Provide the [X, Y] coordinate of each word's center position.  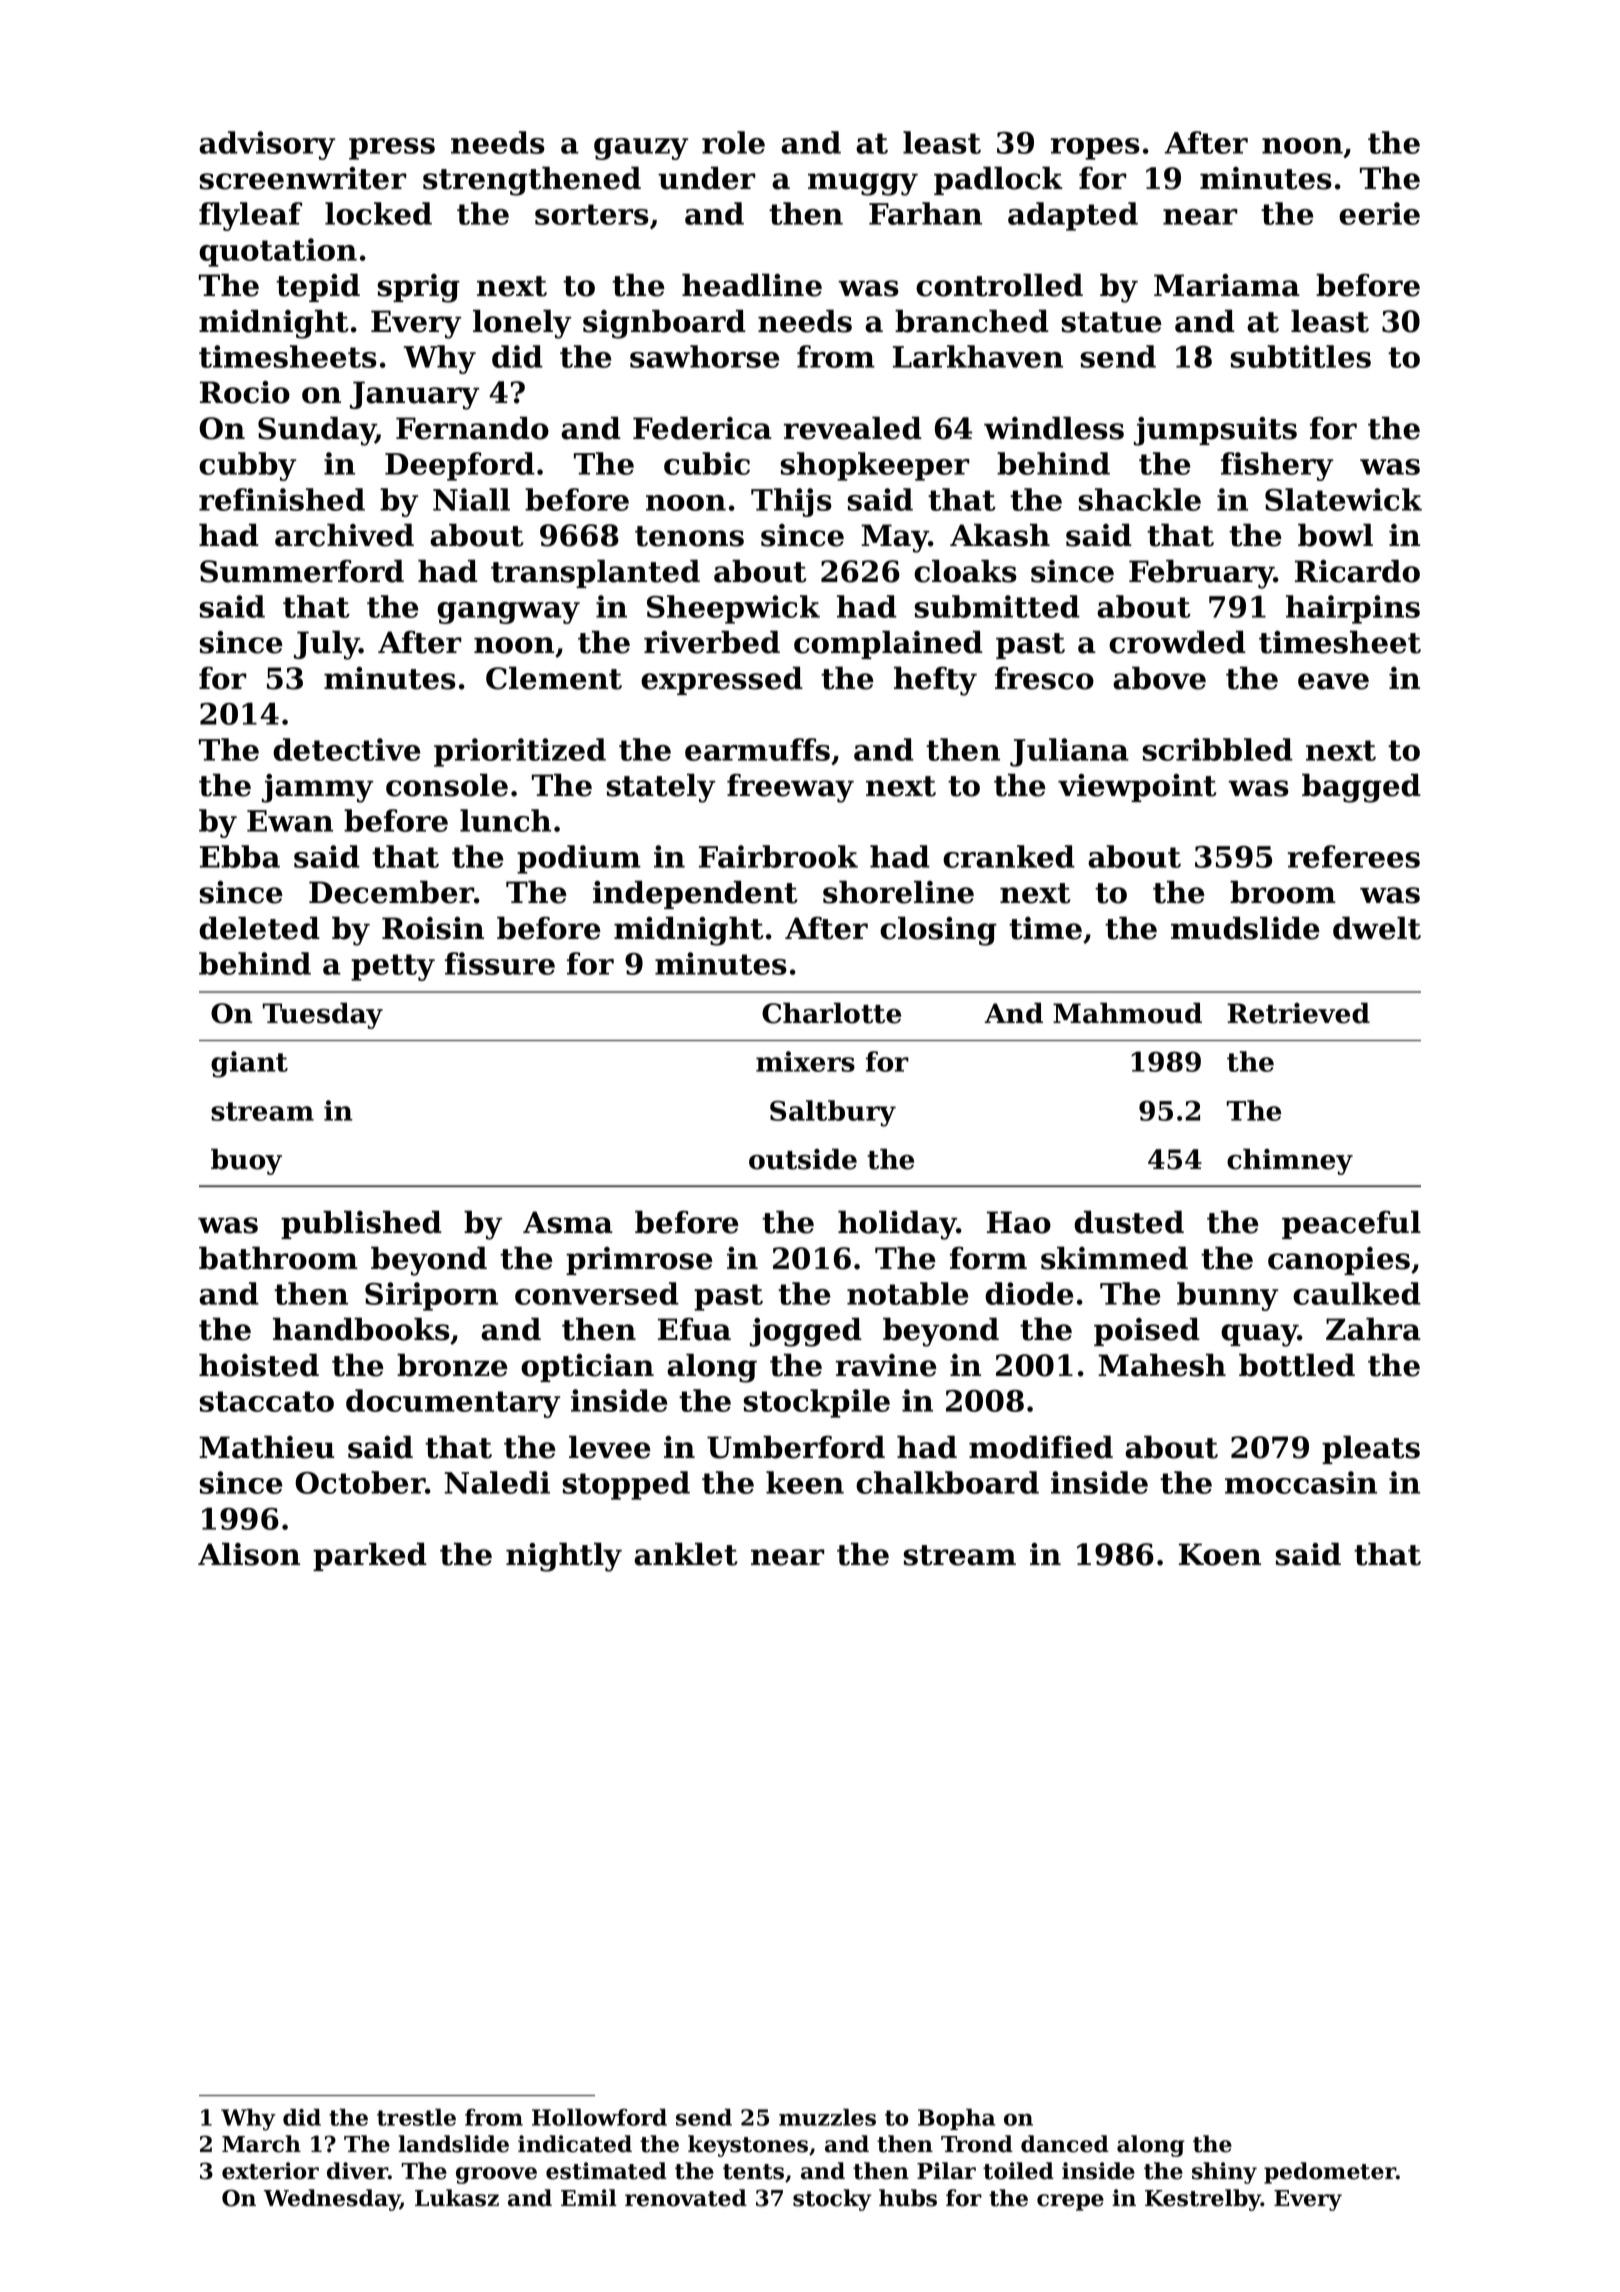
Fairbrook [778, 856]
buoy [246, 1161]
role [733, 142]
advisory [267, 145]
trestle [416, 2117]
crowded [1177, 642]
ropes [1095, 149]
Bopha [956, 2119]
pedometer [1330, 2173]
